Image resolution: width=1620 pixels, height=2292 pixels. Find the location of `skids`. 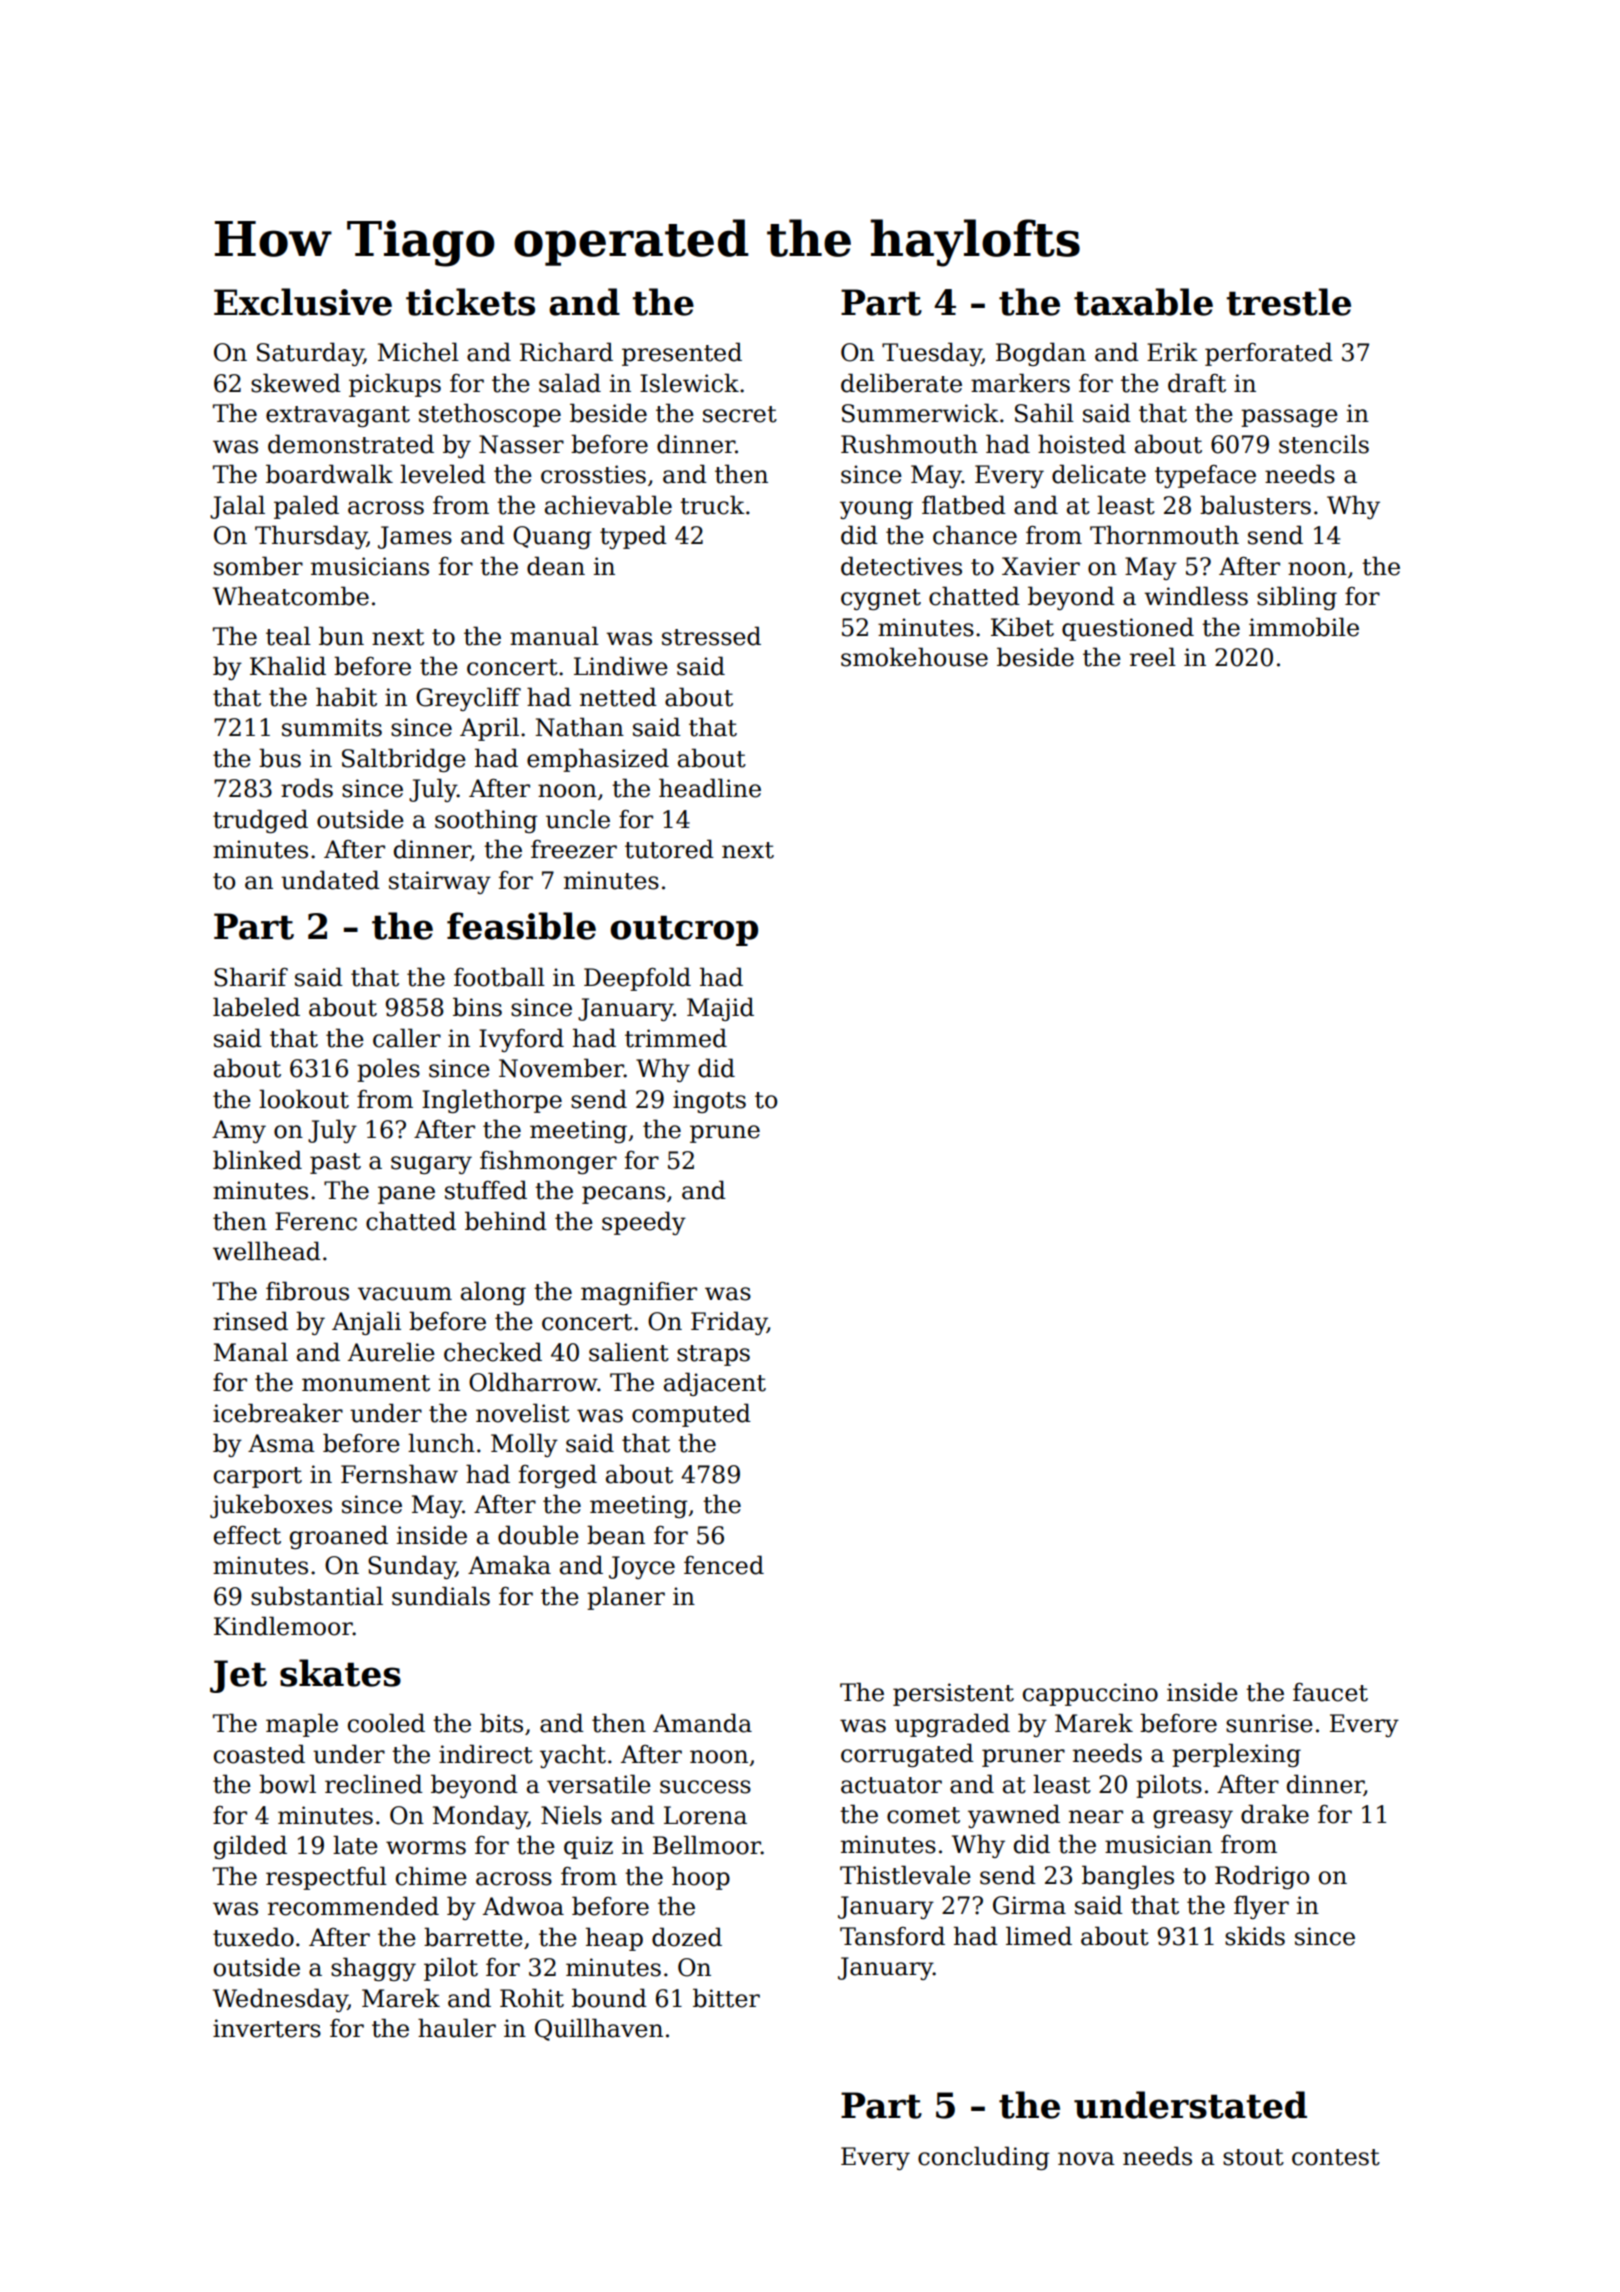

skids is located at coordinates (1255, 1936).
